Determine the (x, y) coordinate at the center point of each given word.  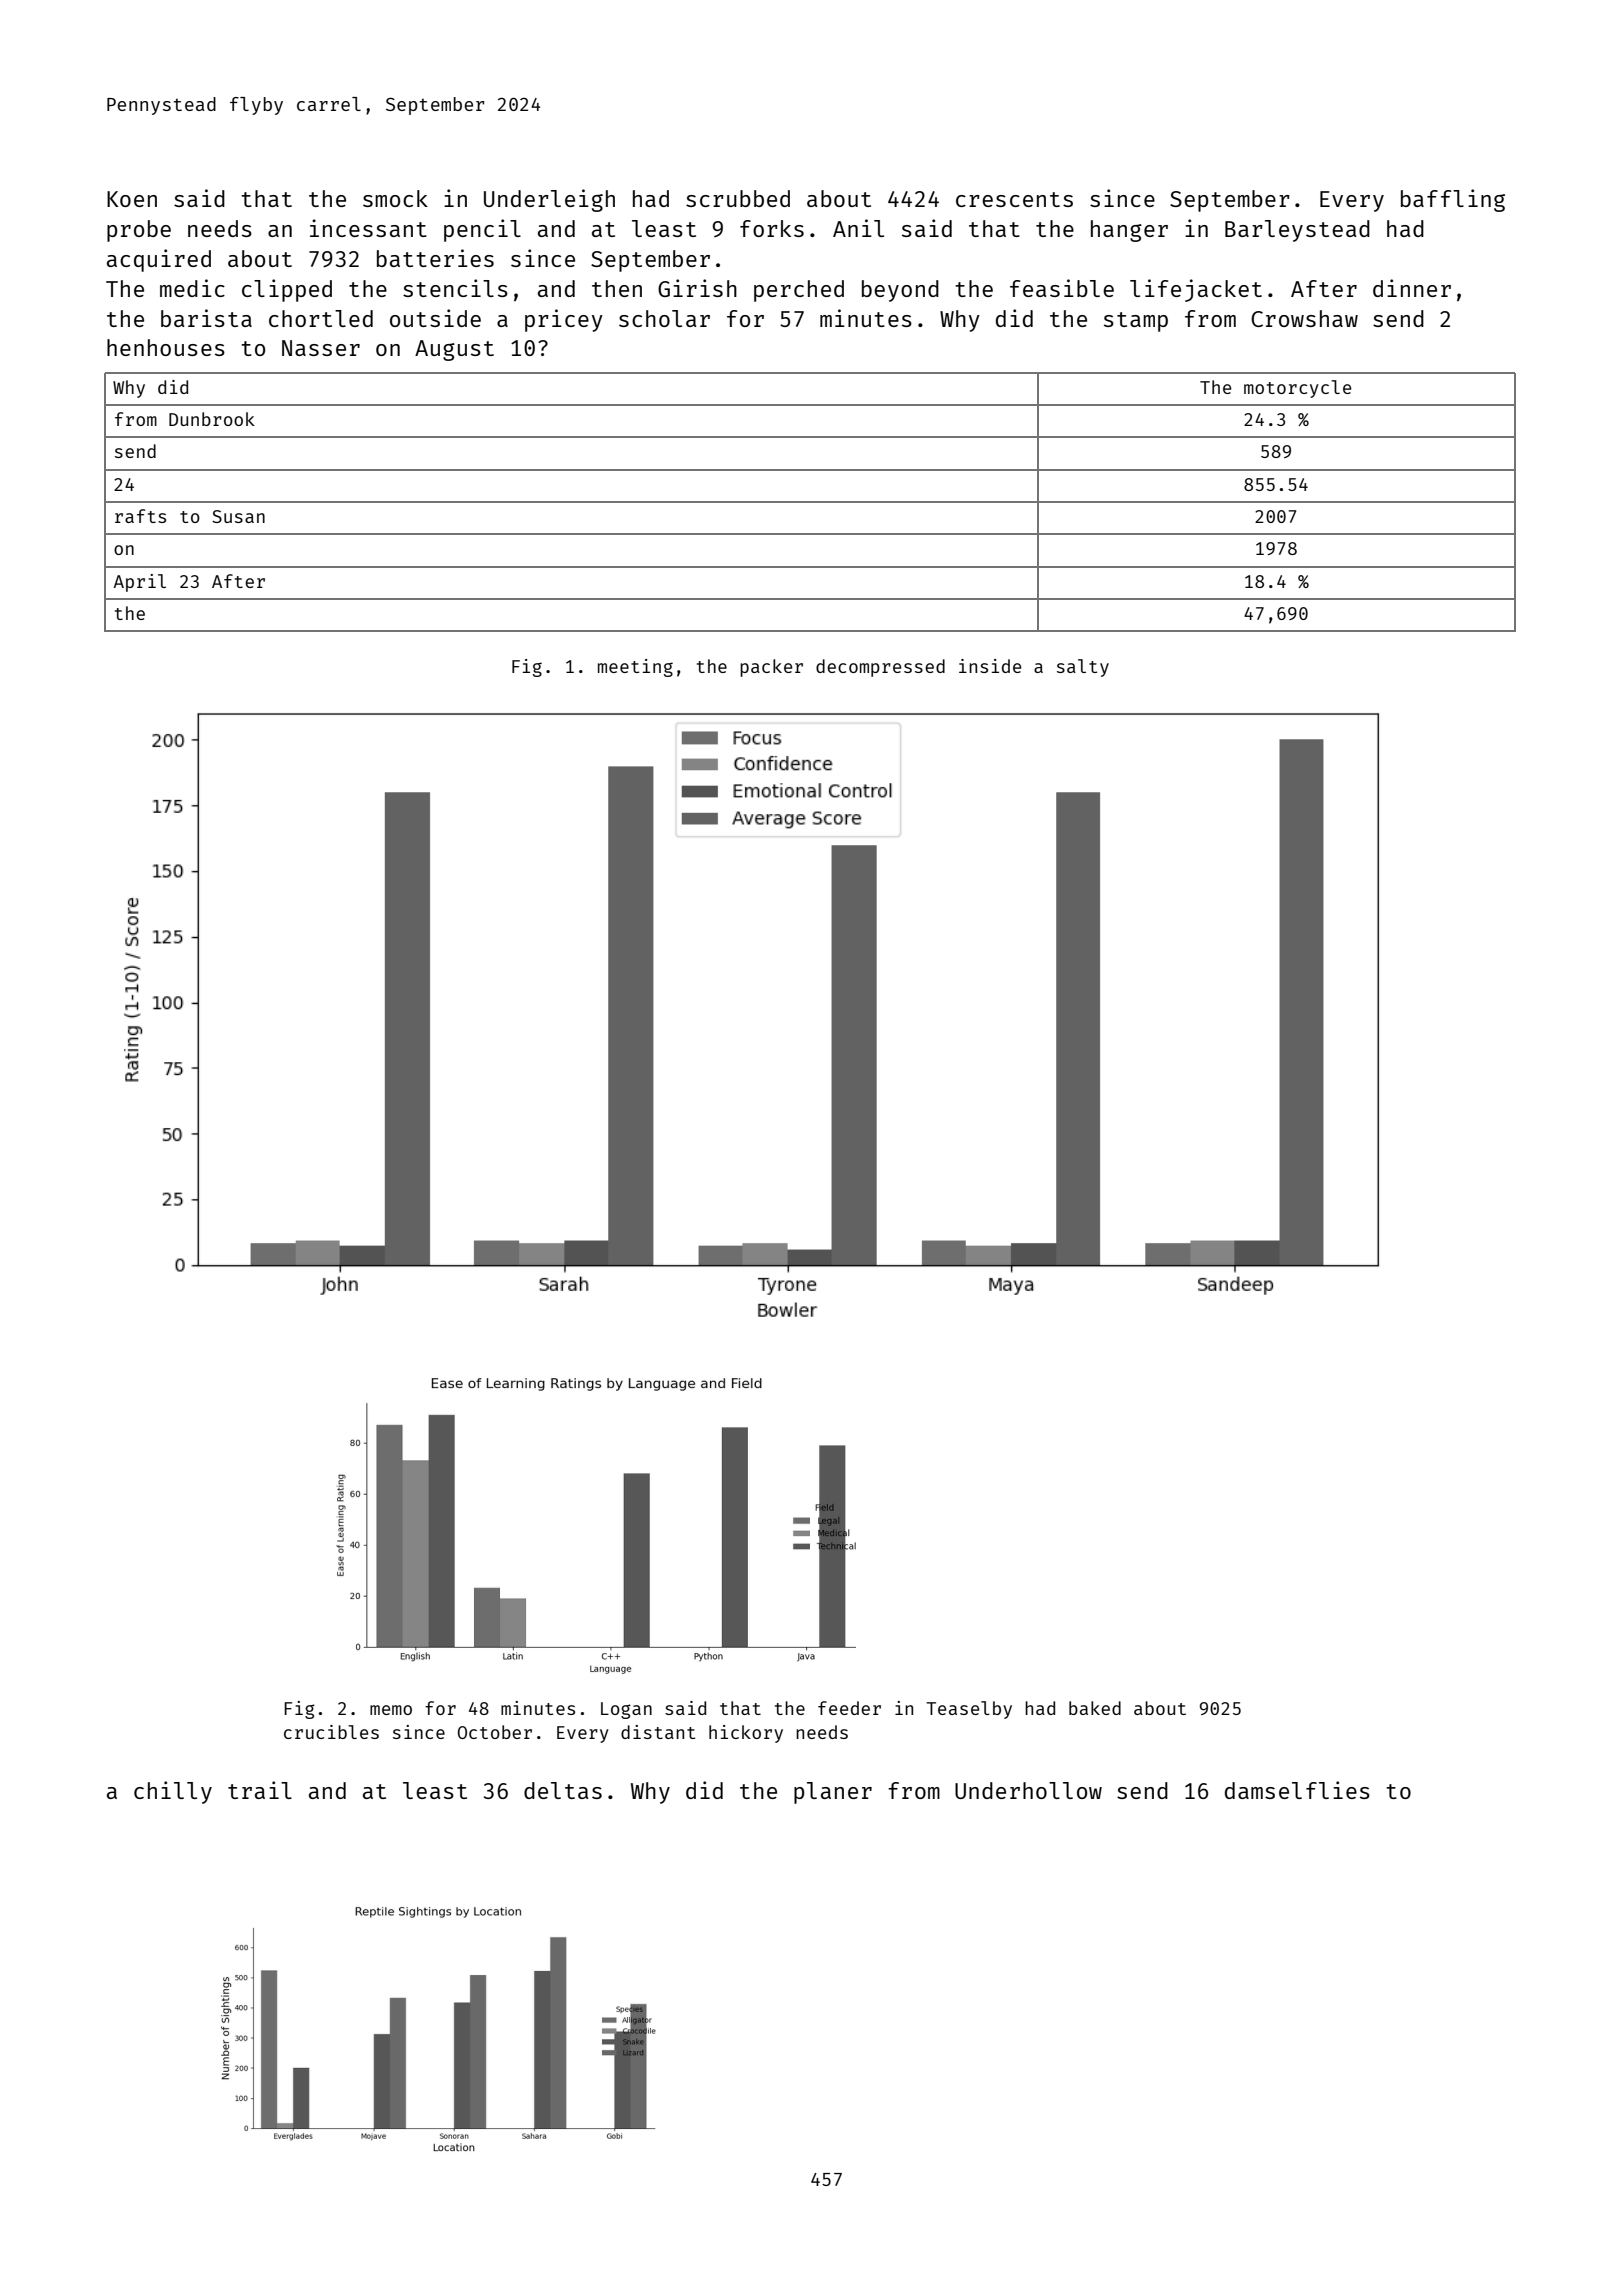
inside (990, 666)
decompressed (880, 668)
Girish (697, 288)
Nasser (321, 348)
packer (771, 668)
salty (1083, 668)
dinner (1412, 288)
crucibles (331, 1732)
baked (1095, 1708)
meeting (635, 668)
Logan (626, 1710)
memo (391, 1710)
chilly (173, 1792)
